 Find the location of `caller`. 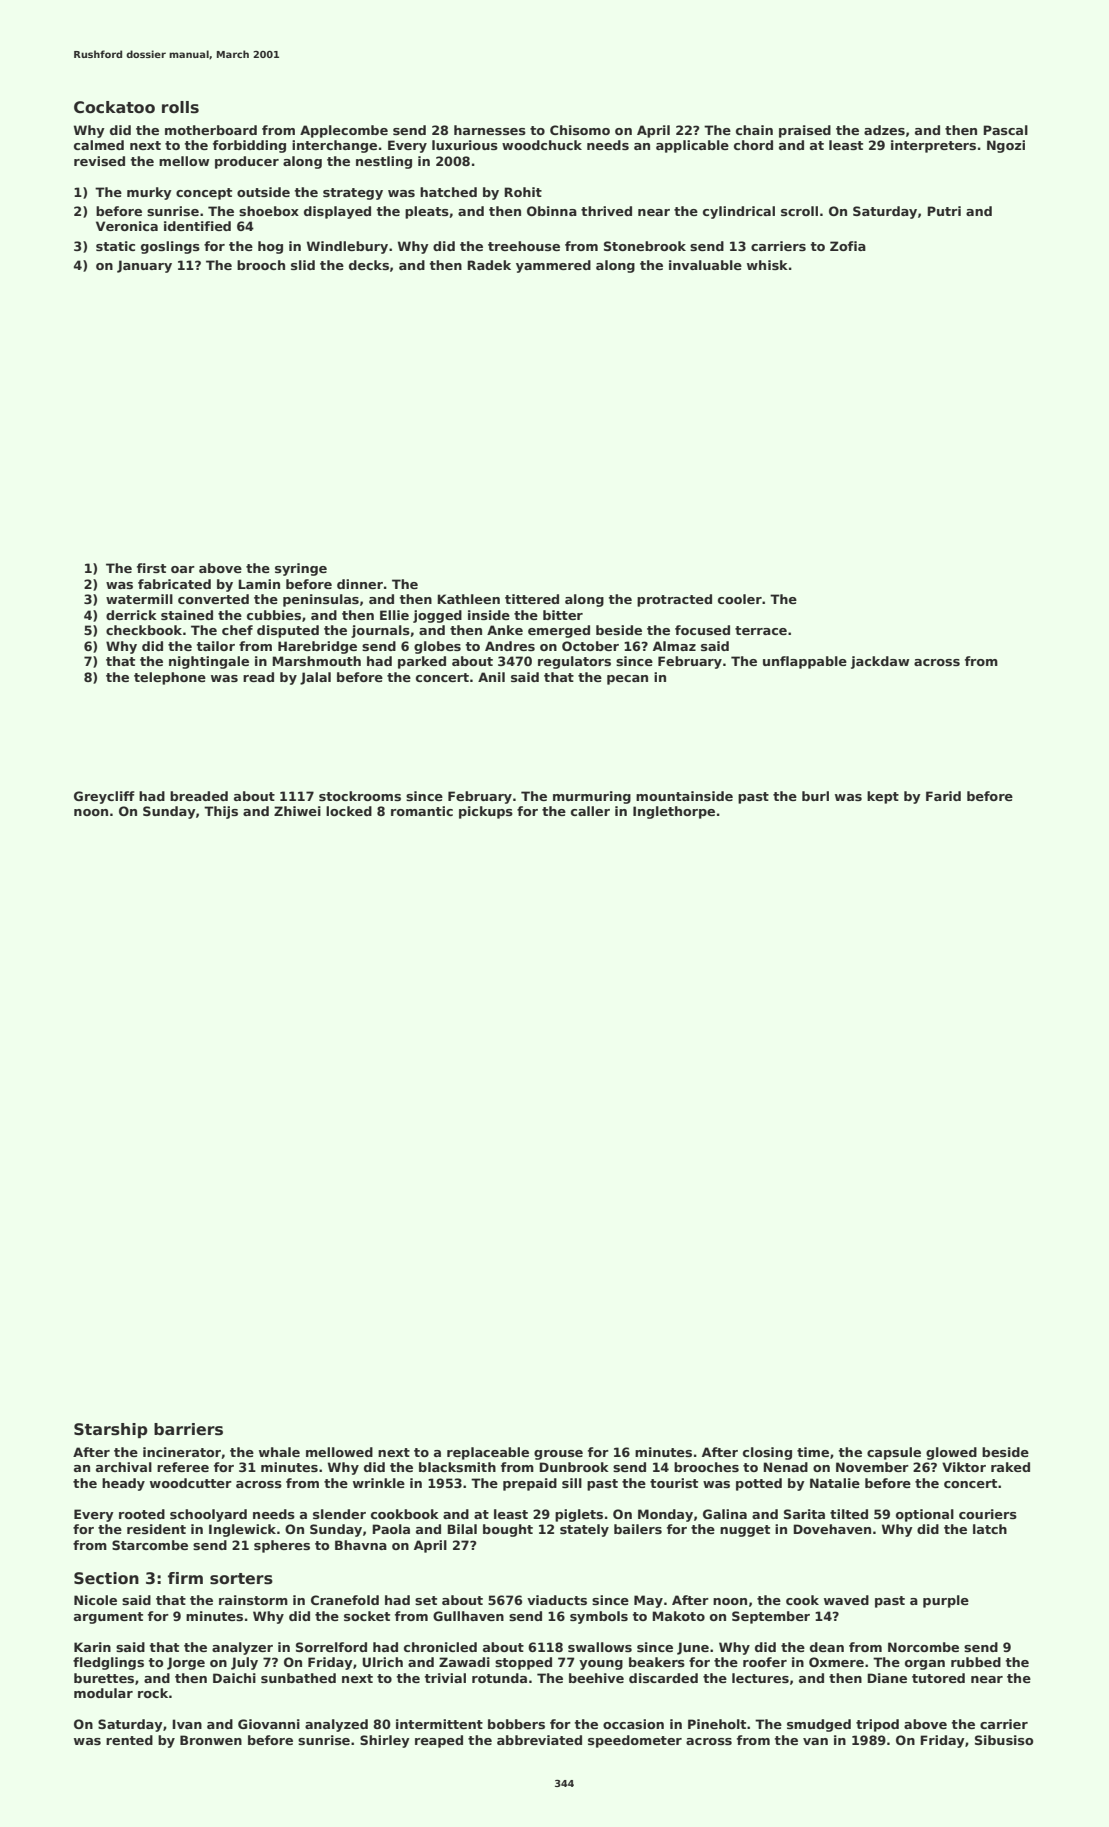

caller is located at coordinates (590, 811).
